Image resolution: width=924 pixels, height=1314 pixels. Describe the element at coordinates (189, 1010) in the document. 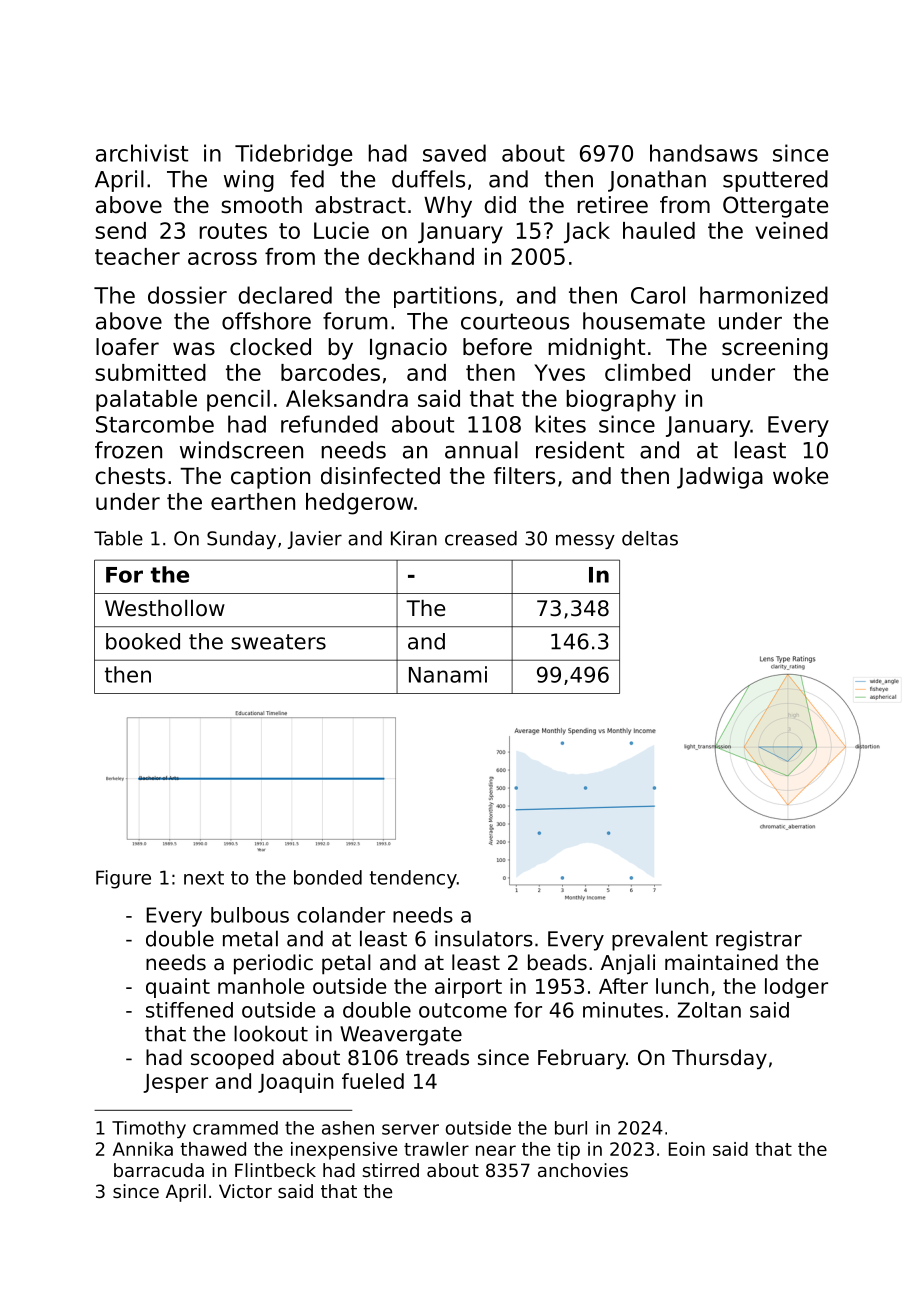

I see `stiffened` at that location.
